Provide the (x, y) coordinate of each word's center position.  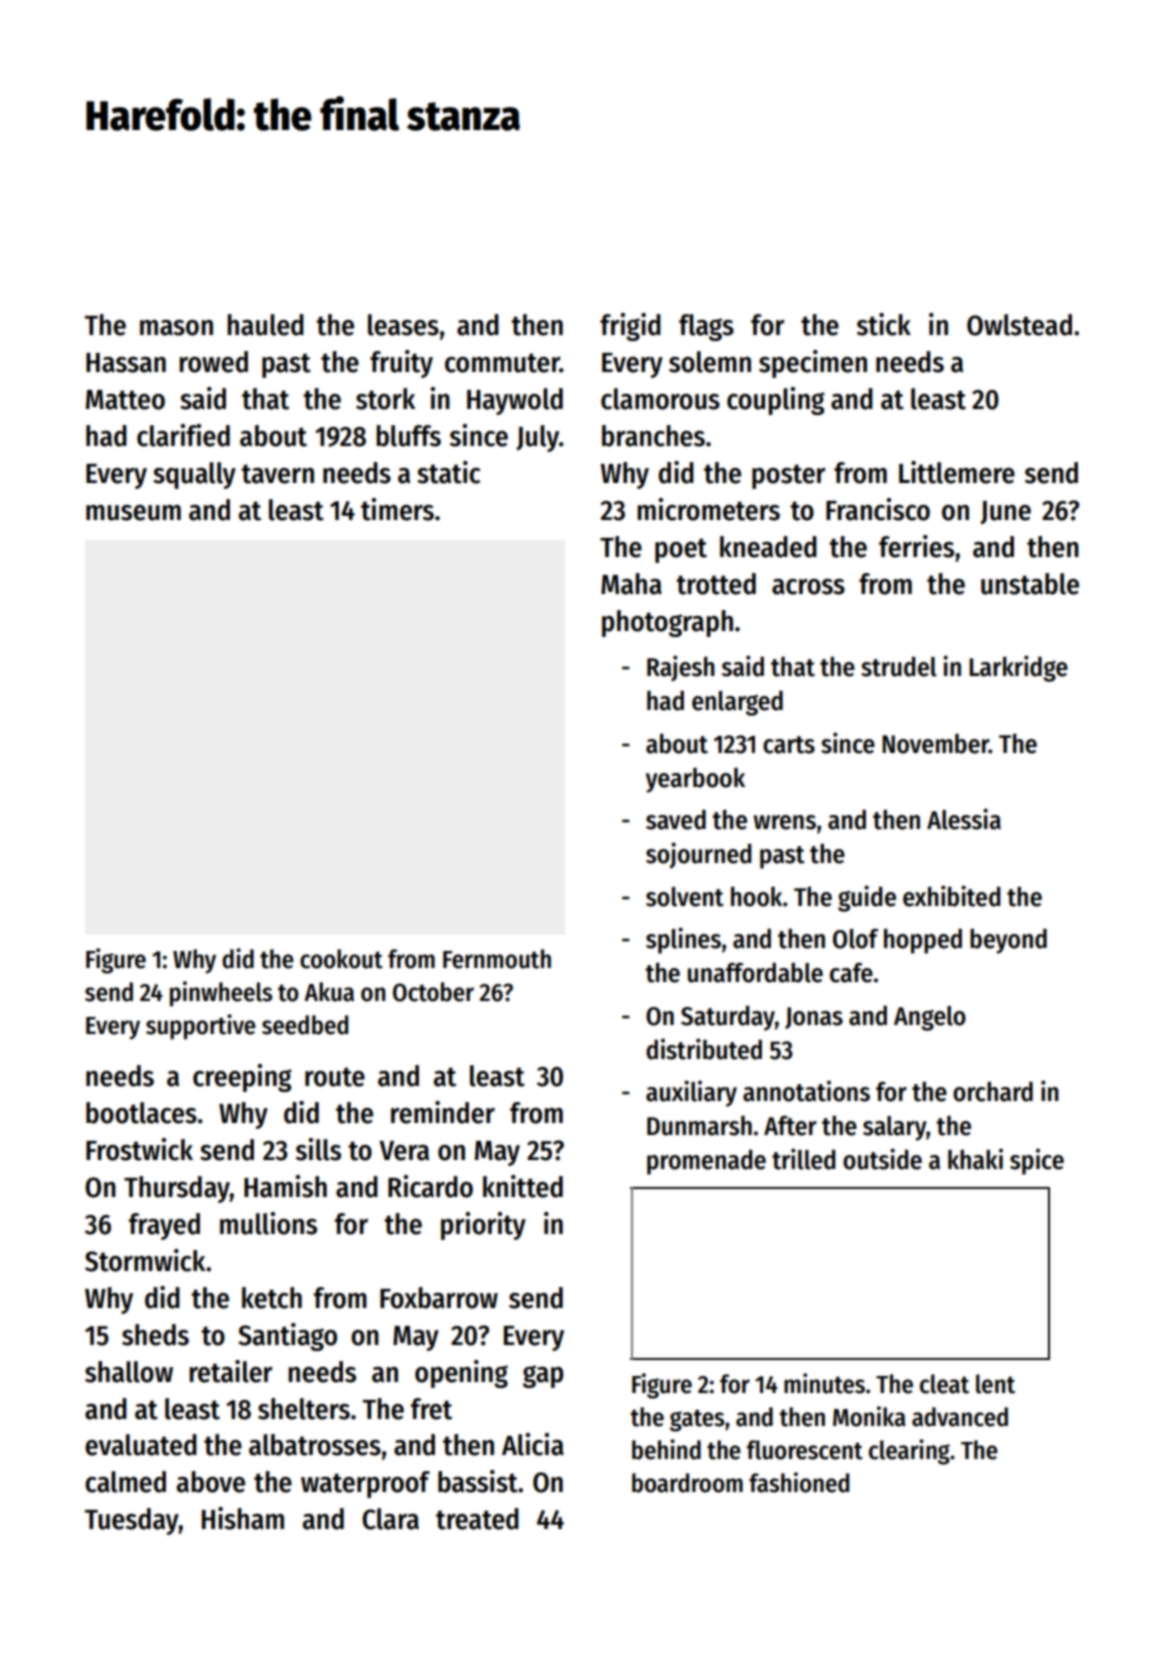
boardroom (687, 1483)
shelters (304, 1409)
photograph (667, 623)
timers (397, 509)
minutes (824, 1383)
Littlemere (957, 472)
